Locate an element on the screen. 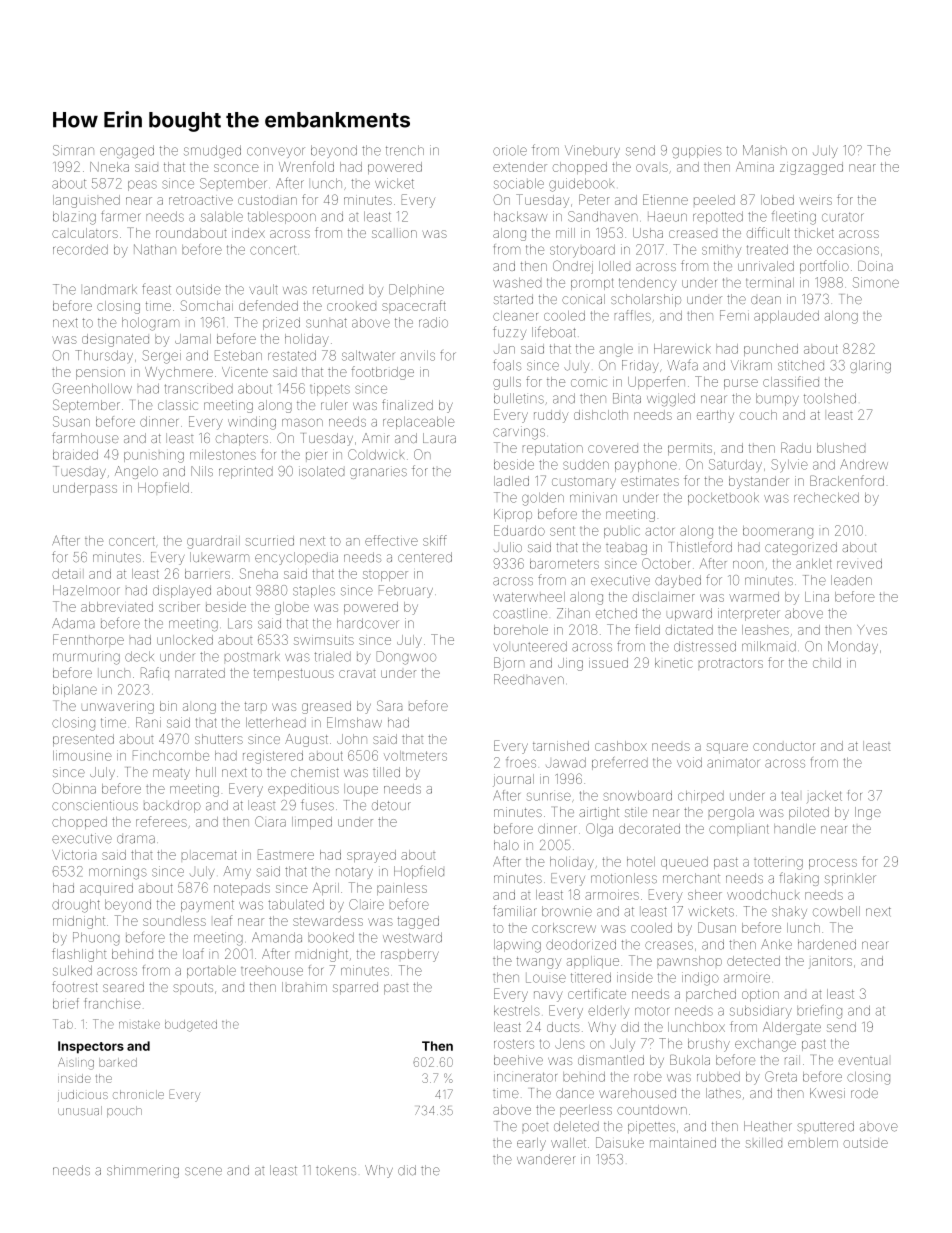 This screenshot has width=952, height=1233. earthy is located at coordinates (715, 416).
